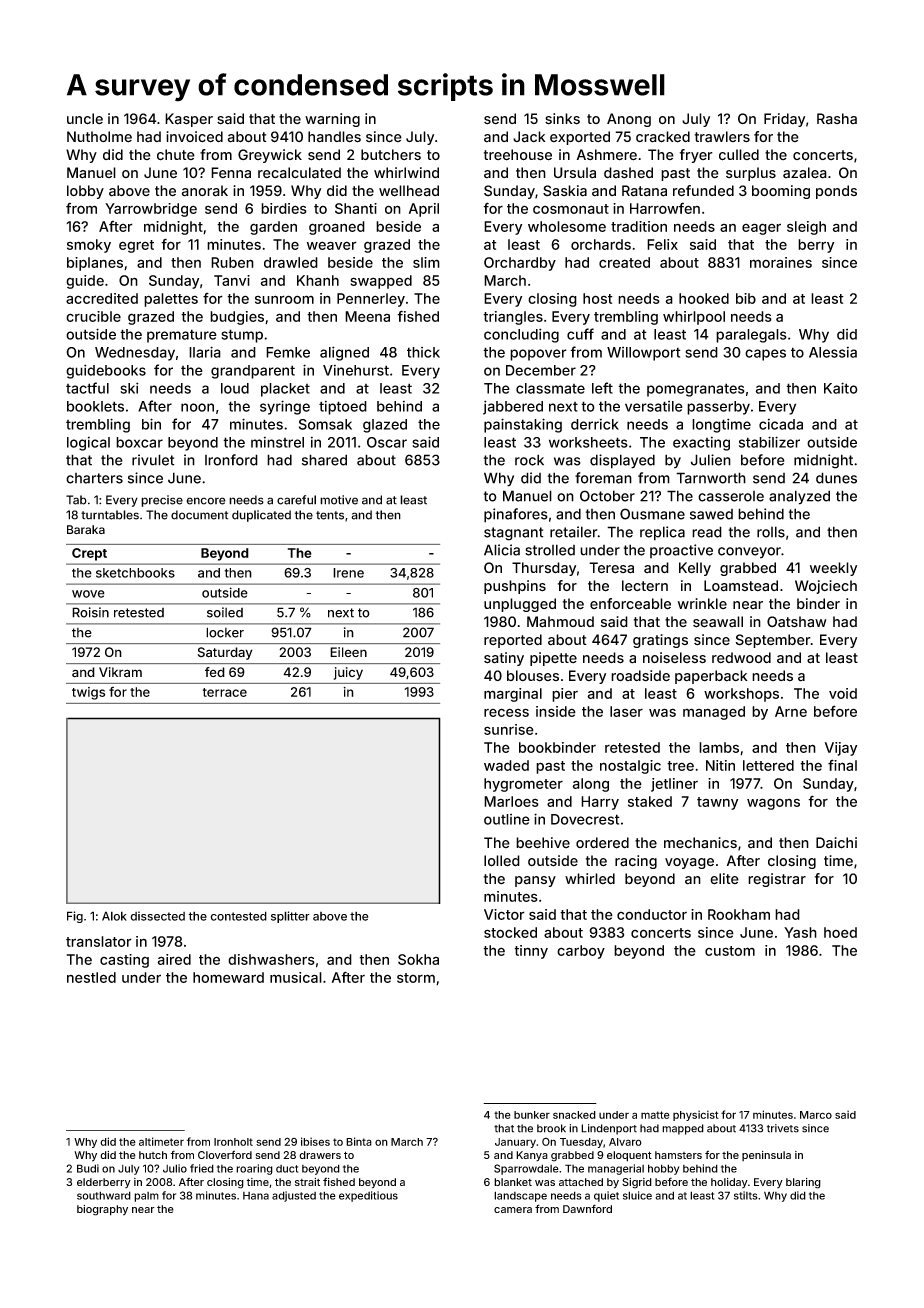 This document has height=1308, width=924. Describe the element at coordinates (387, 442) in the document. I see `Oscar` at that location.
